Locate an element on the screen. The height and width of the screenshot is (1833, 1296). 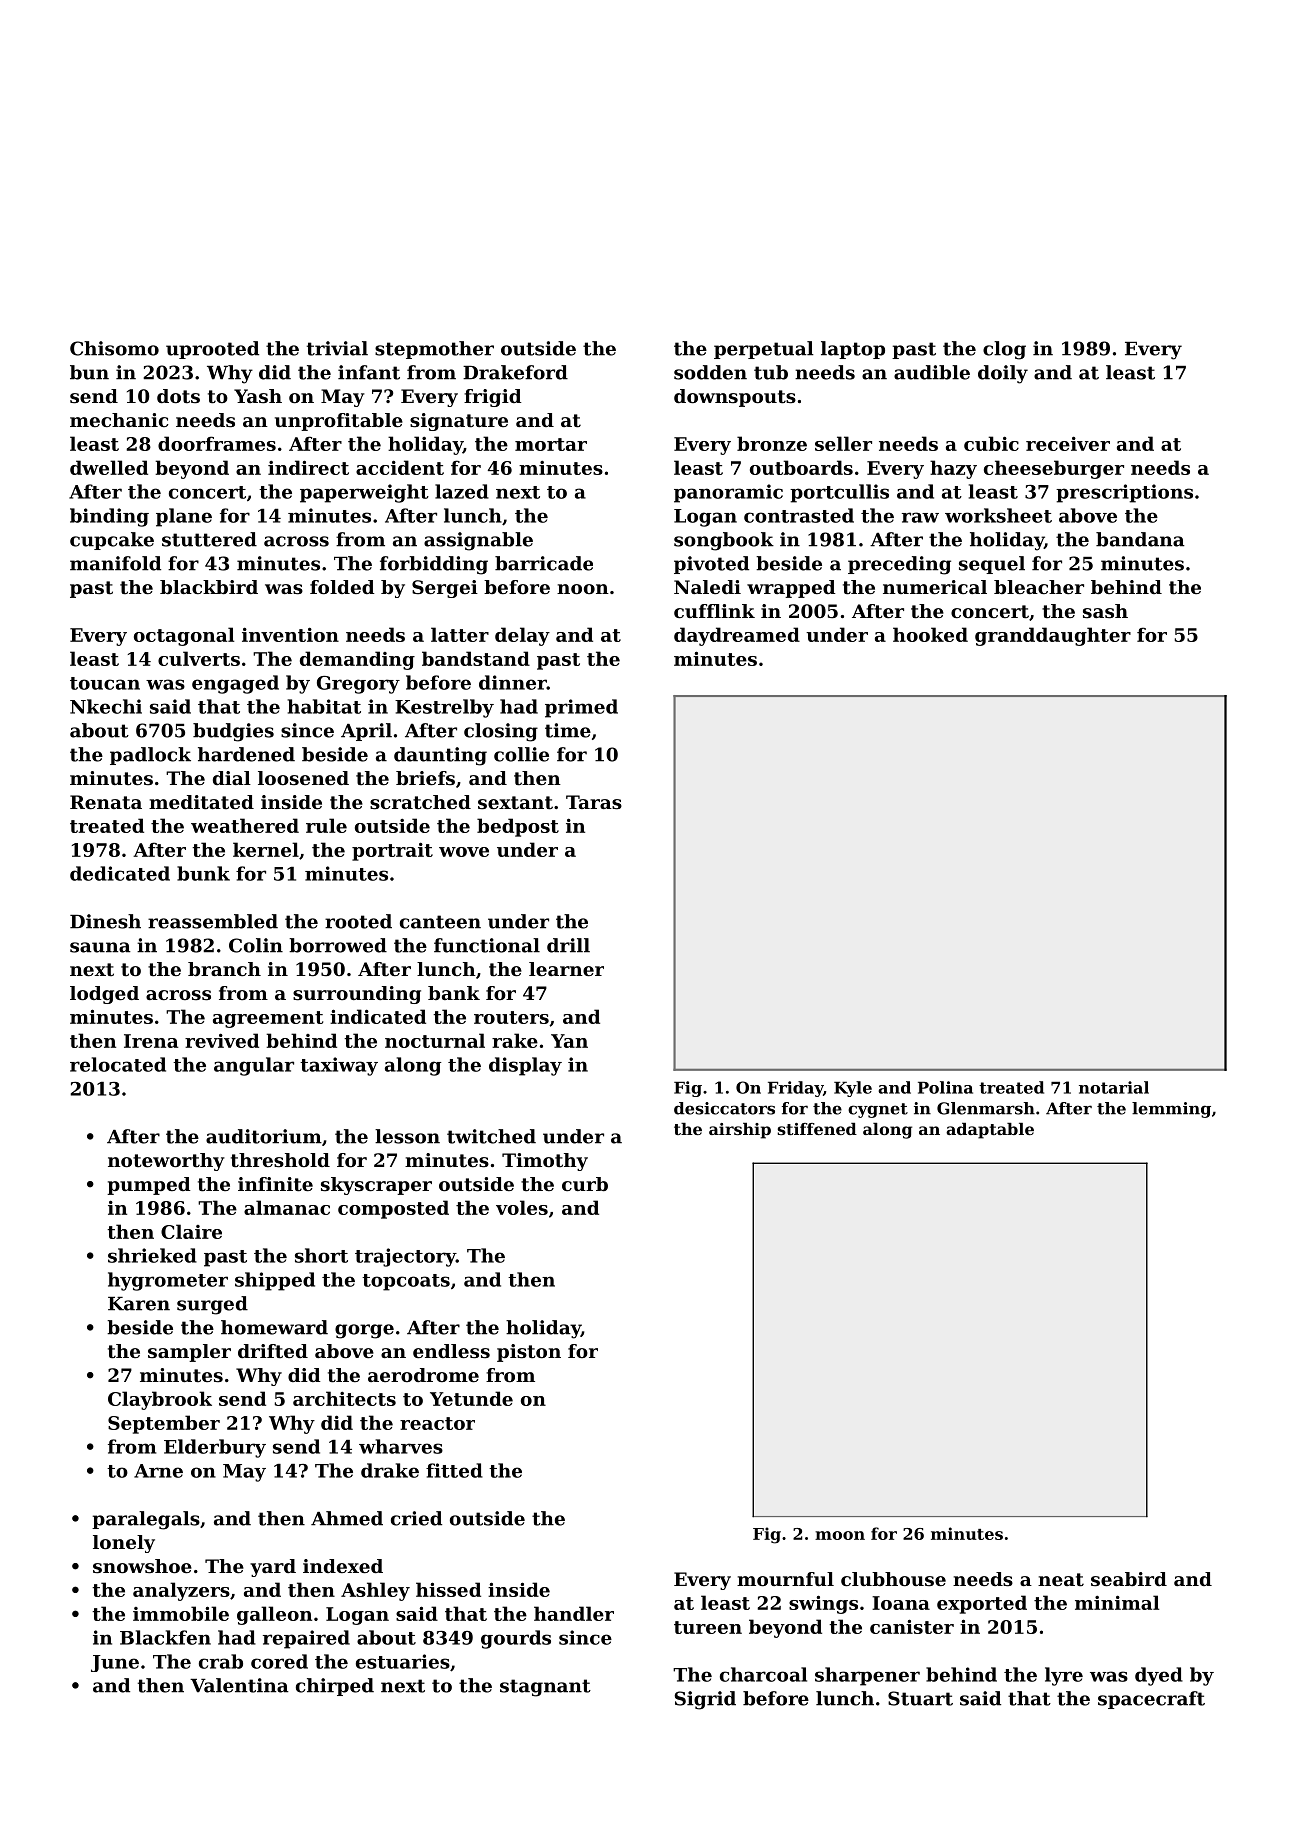
drill is located at coordinates (568, 945).
